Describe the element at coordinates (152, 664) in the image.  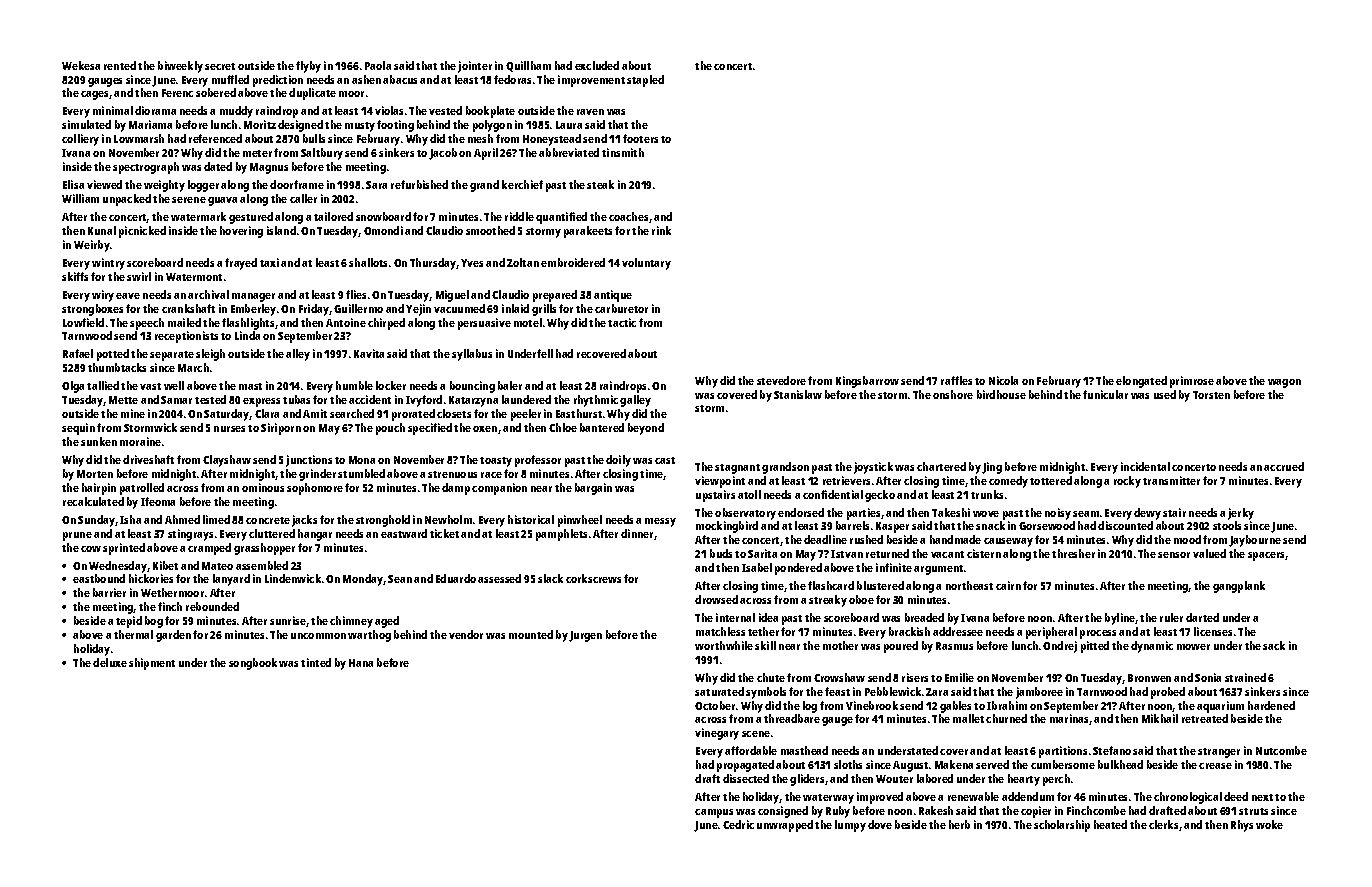
I see `shipment` at that location.
